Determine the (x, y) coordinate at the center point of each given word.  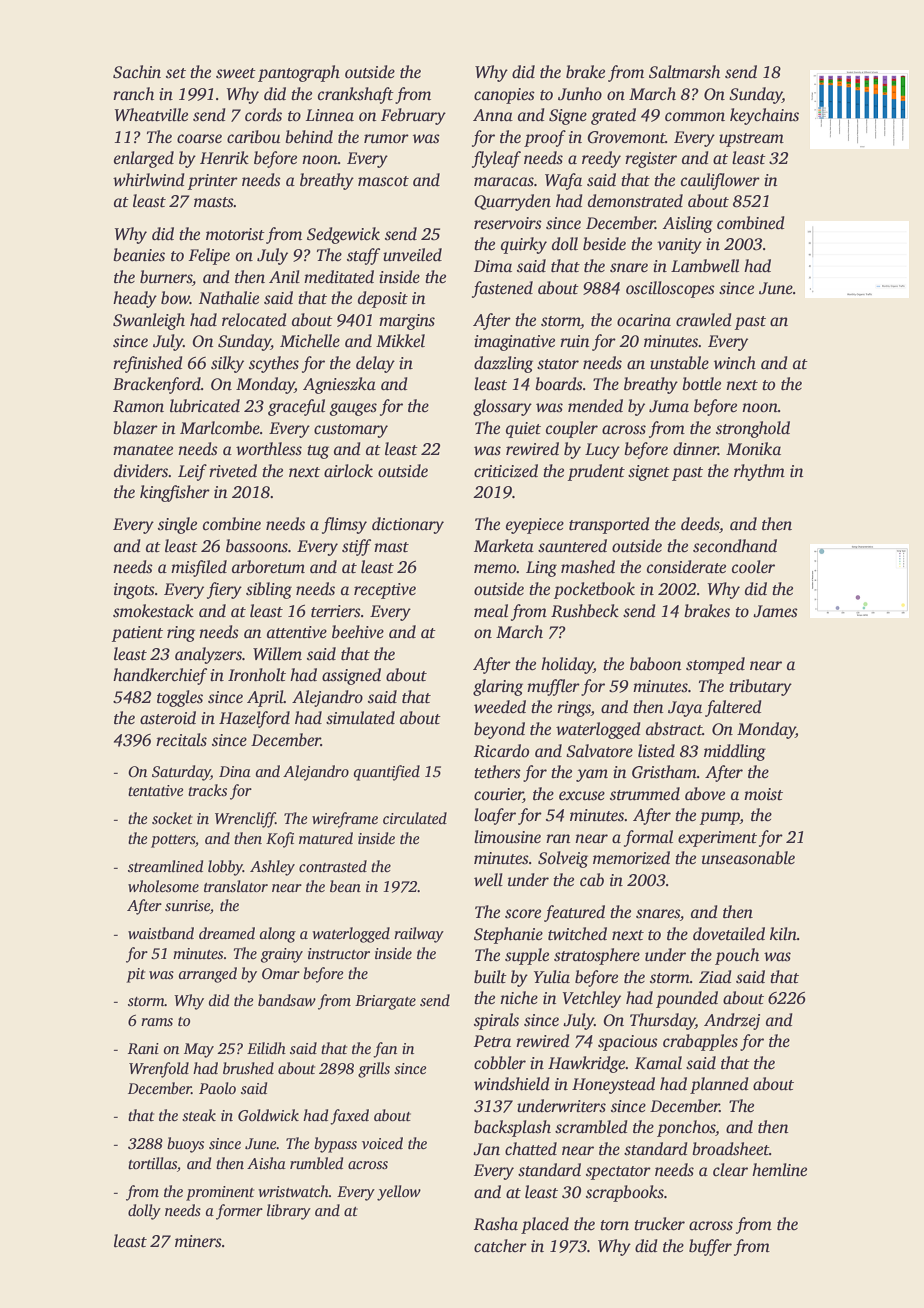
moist (763, 794)
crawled (704, 320)
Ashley (272, 868)
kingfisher (175, 493)
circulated (415, 818)
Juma (669, 406)
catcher (500, 1246)
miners (198, 1241)
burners (166, 277)
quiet (523, 430)
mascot (383, 181)
